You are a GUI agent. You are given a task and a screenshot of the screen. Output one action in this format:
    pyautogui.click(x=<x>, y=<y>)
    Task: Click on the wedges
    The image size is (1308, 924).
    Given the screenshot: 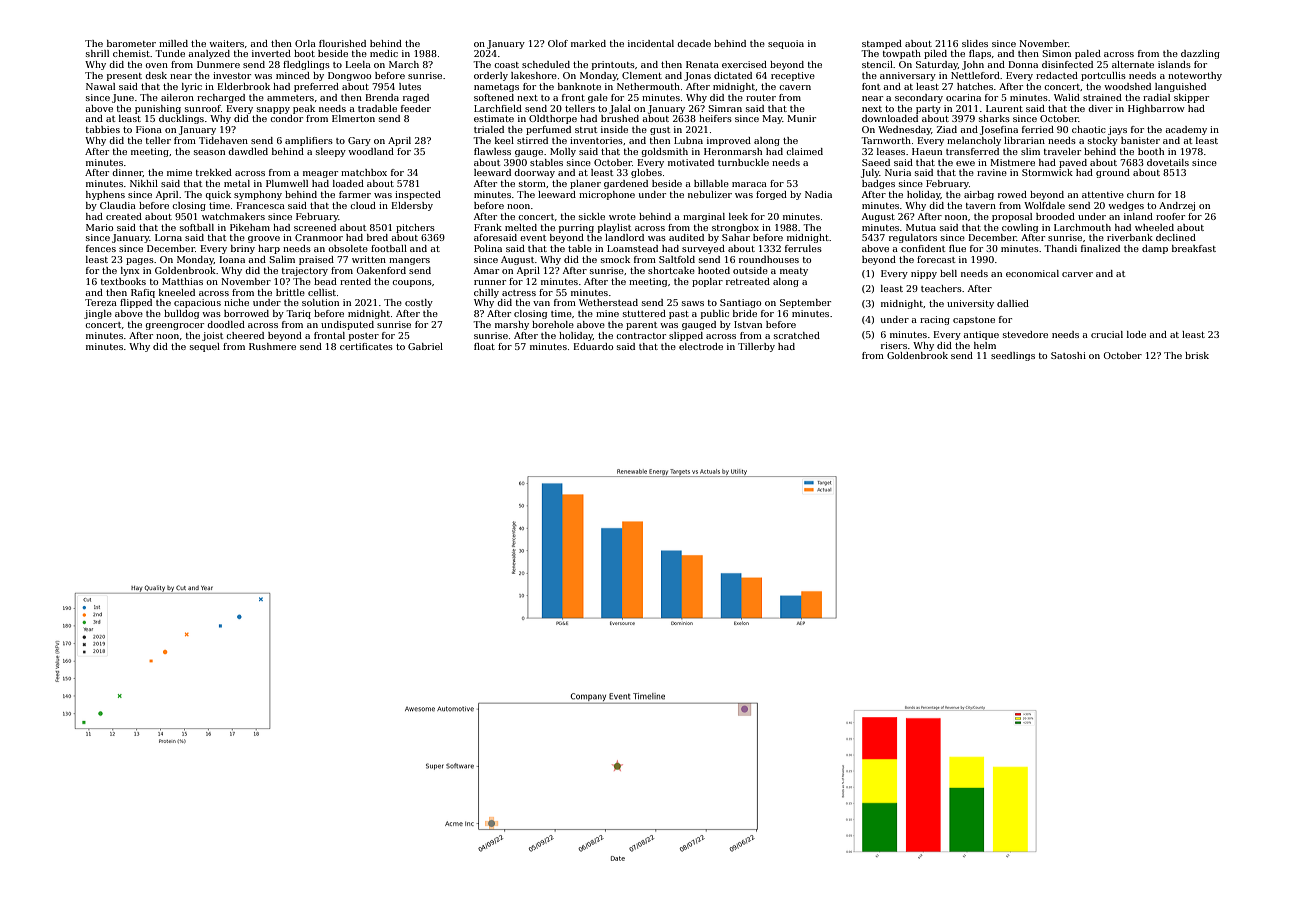 What is the action you would take?
    pyautogui.click(x=1126, y=206)
